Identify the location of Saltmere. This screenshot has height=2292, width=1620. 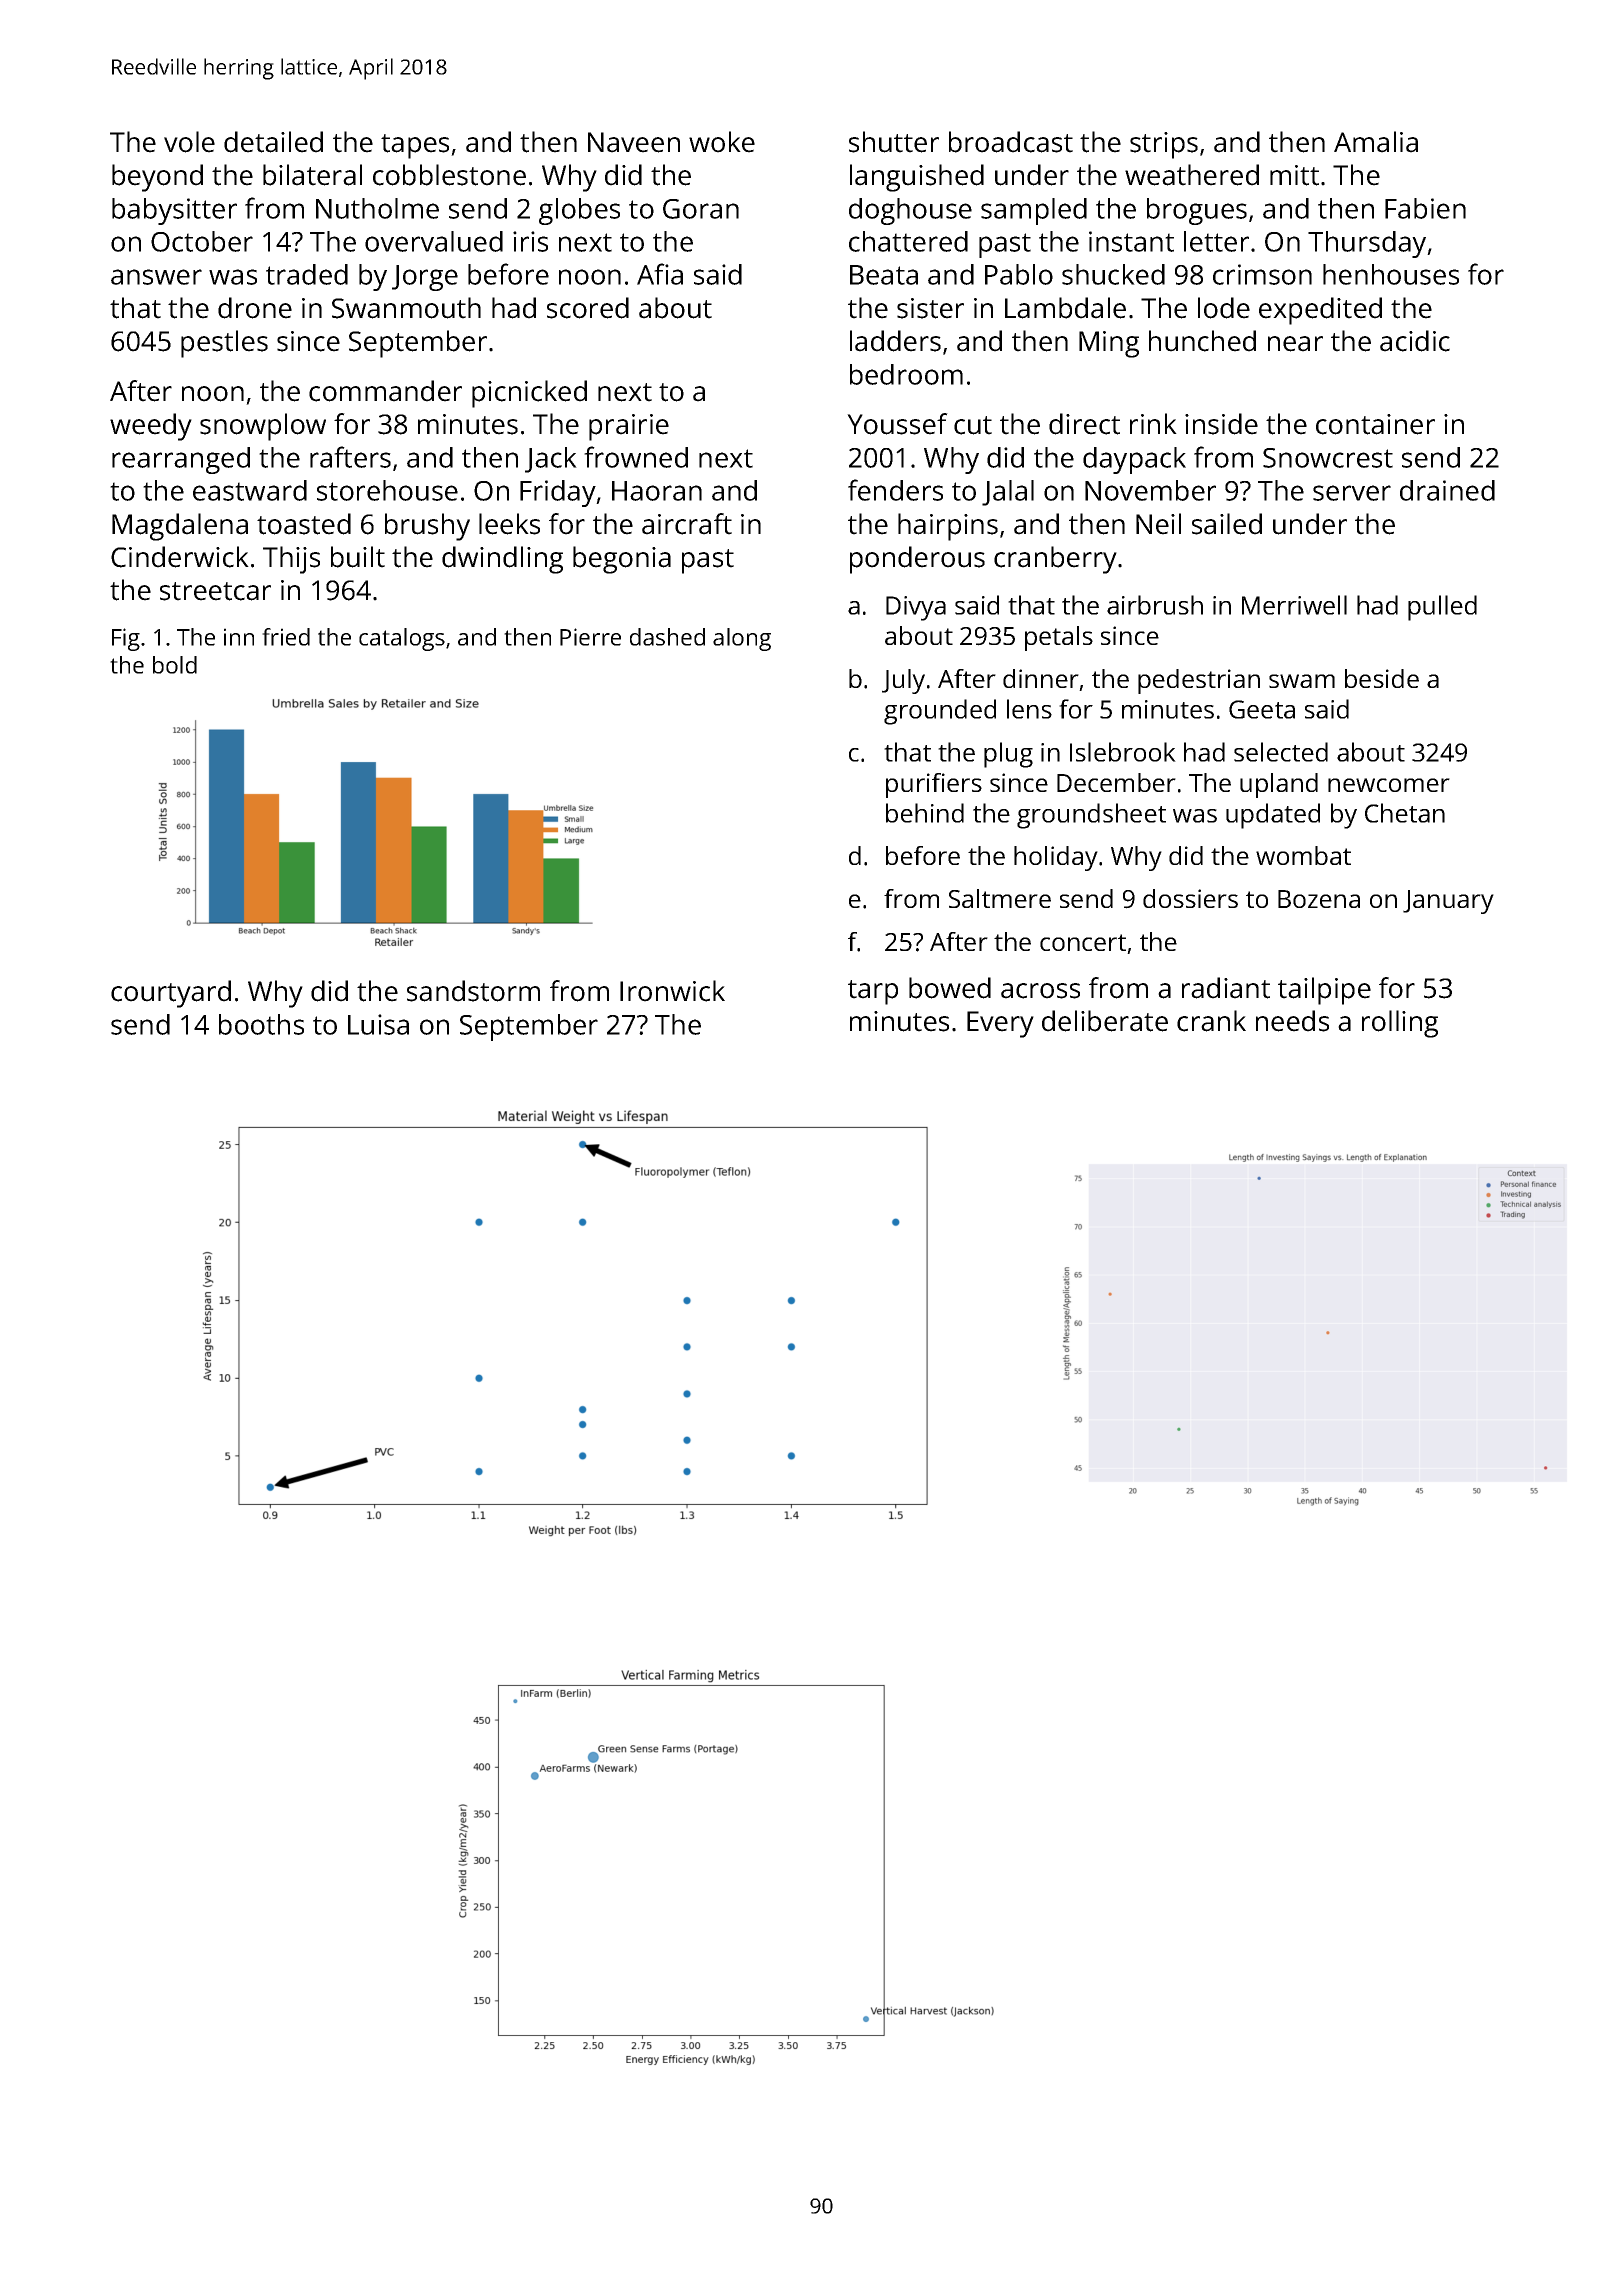
(1000, 898).
